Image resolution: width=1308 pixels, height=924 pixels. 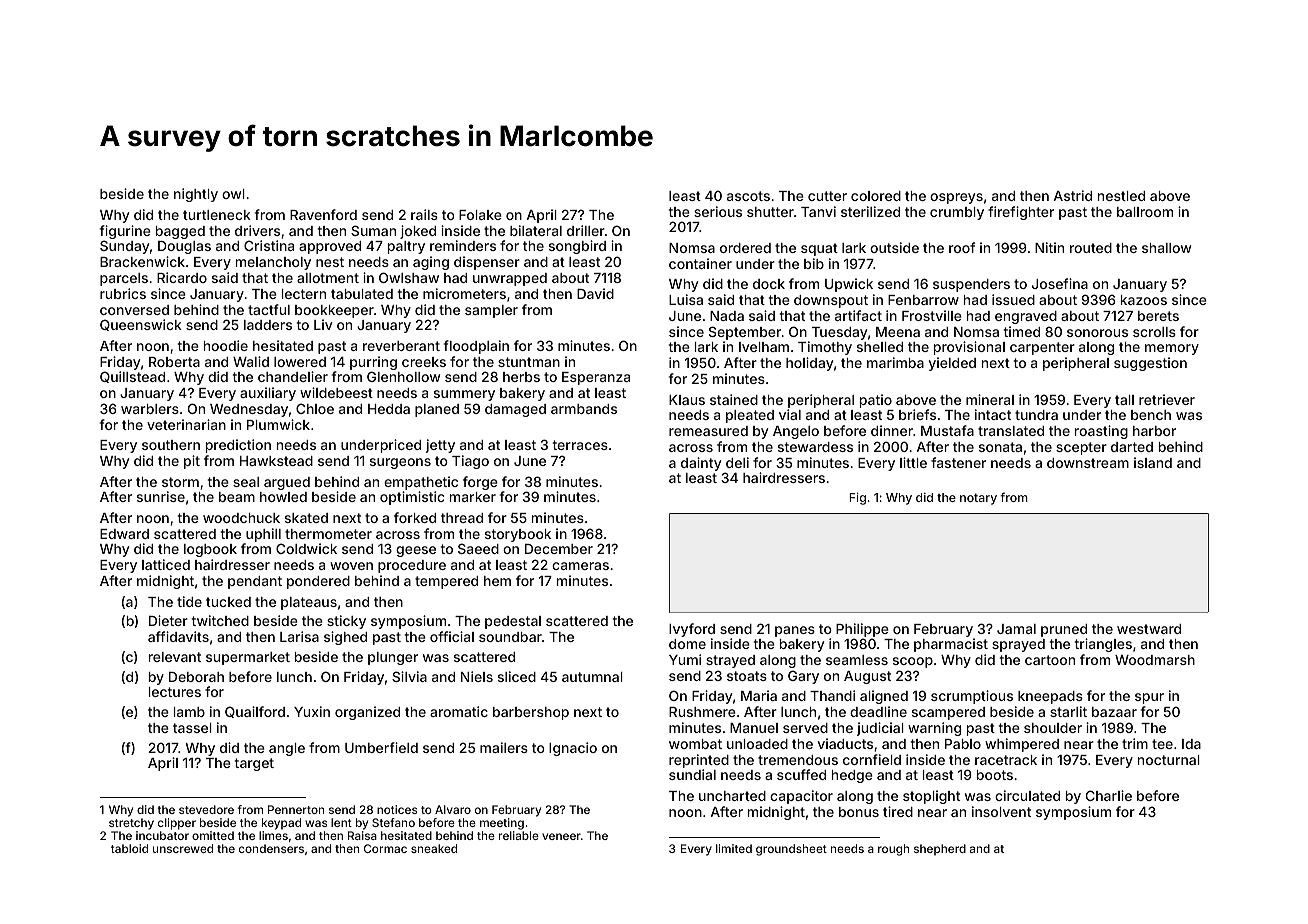 What do you see at coordinates (131, 824) in the page?
I see `stretchy` at bounding box center [131, 824].
